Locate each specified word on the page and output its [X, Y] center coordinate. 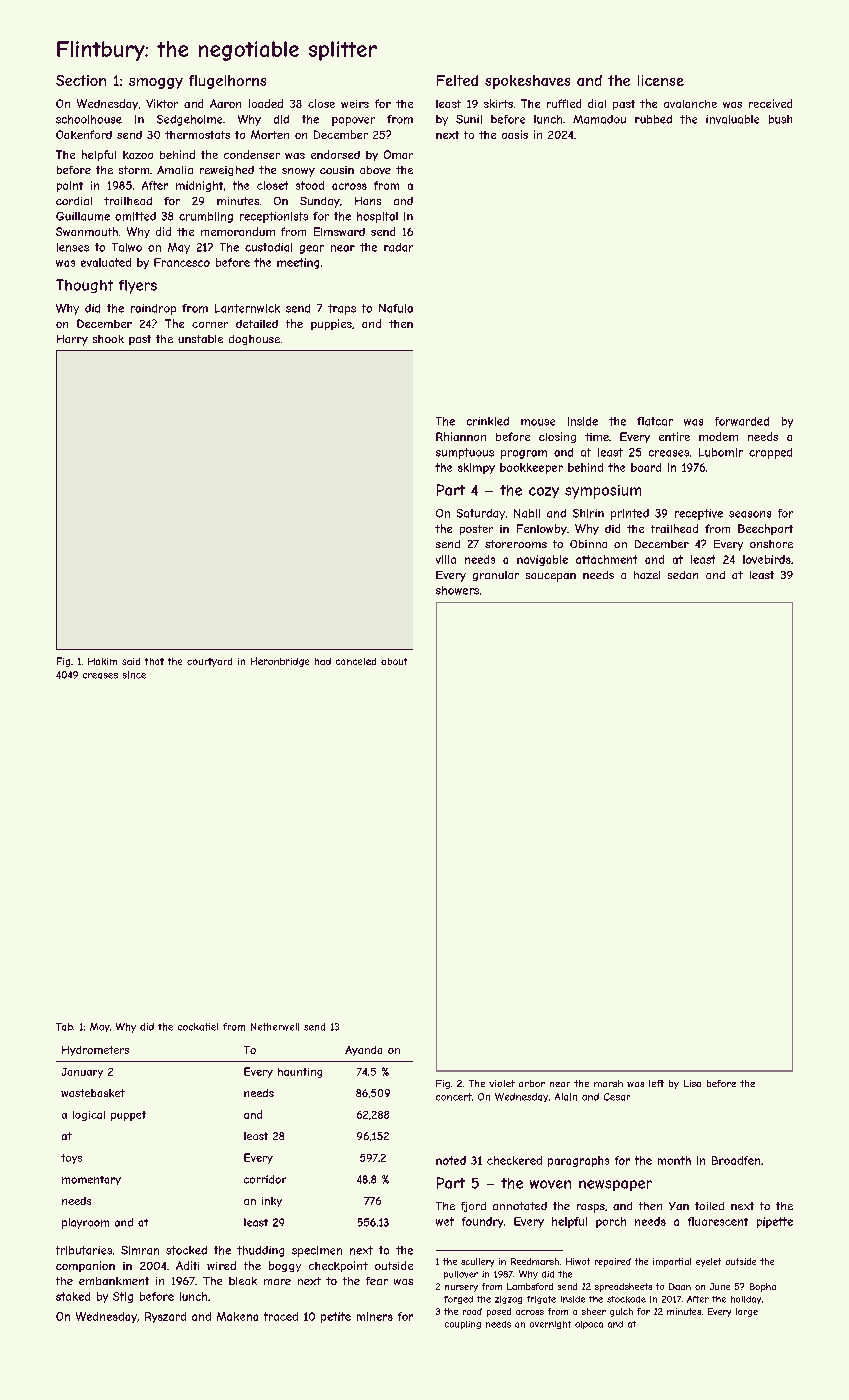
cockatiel [198, 1027]
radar [398, 247]
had [323, 661]
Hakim [102, 661]
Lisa [692, 1083]
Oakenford [84, 134]
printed [630, 514]
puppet [128, 1116]
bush [780, 119]
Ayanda [363, 1051]
